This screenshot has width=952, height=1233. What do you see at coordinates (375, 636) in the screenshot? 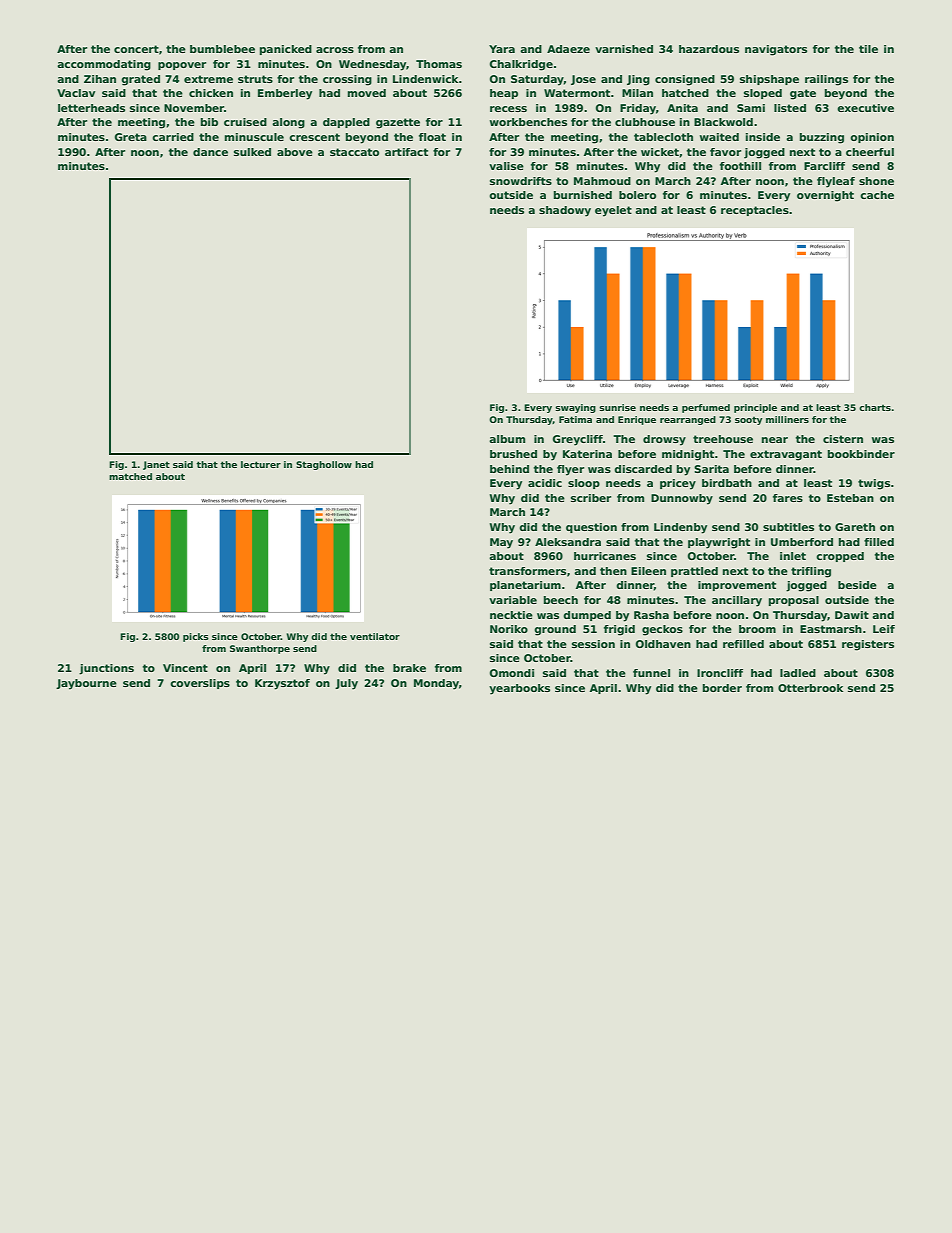
I see `ventilator` at bounding box center [375, 636].
